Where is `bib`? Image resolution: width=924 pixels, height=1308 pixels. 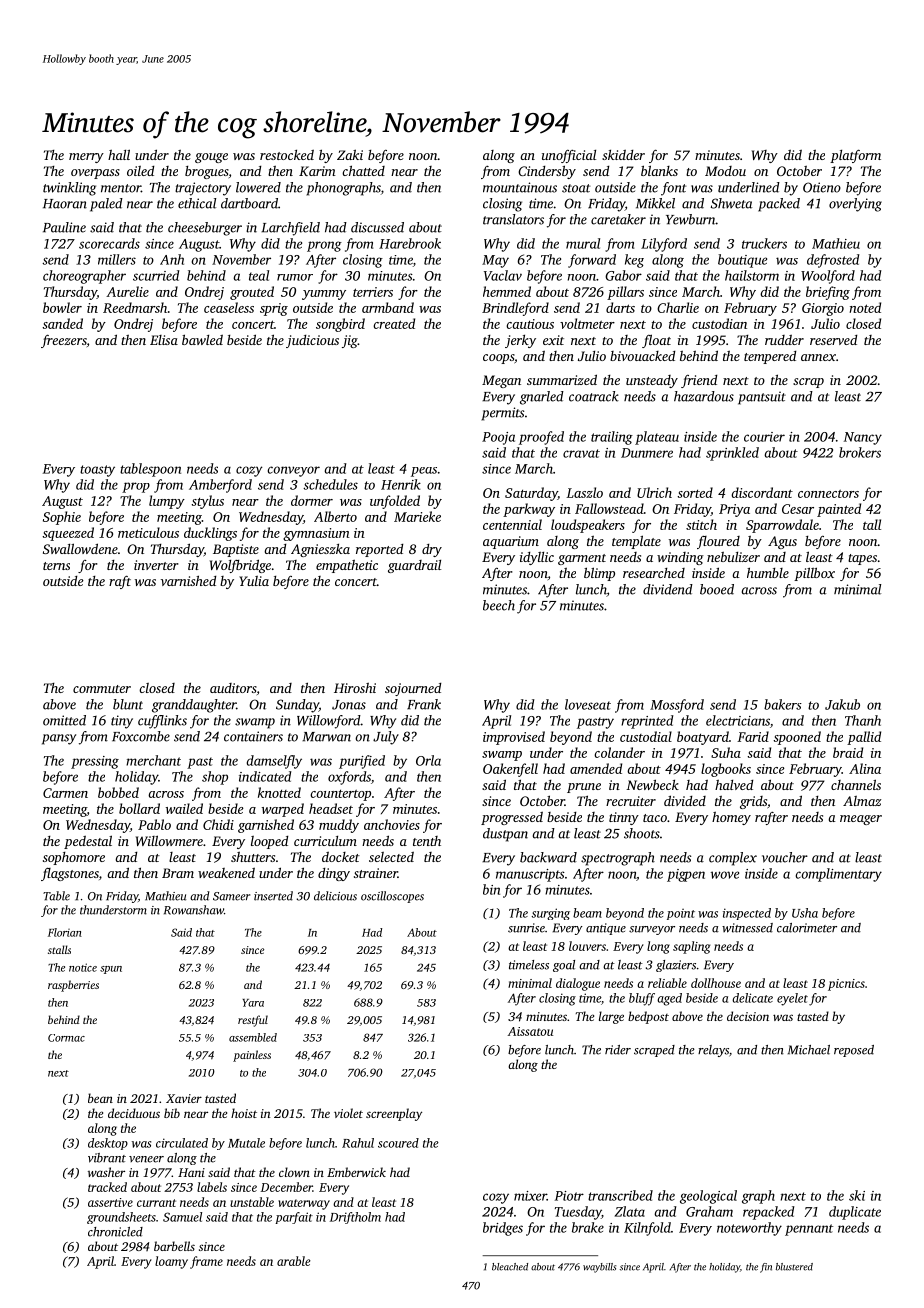
bib is located at coordinates (172, 1113).
